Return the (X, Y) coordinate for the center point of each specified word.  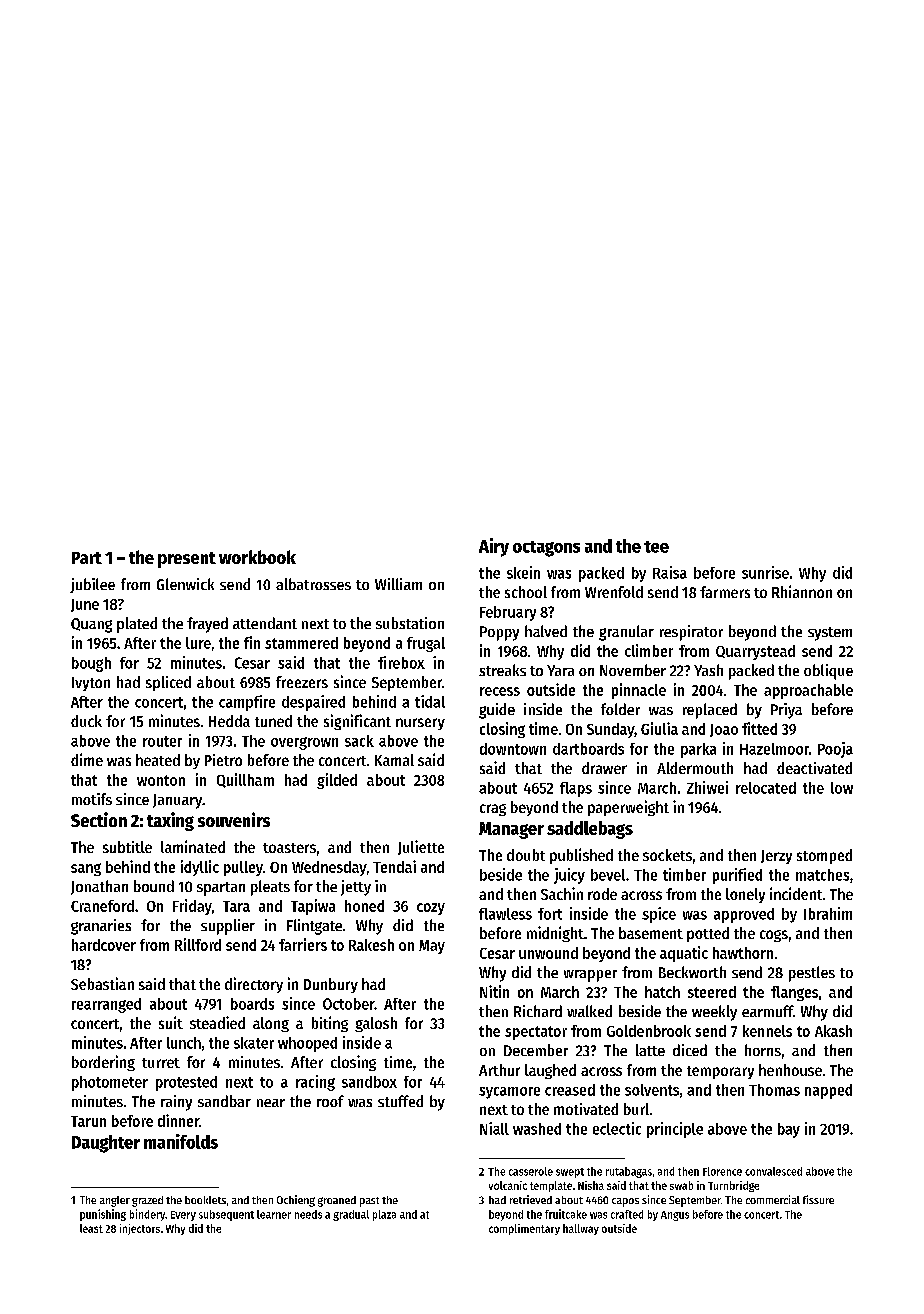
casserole (531, 1171)
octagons (546, 549)
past (369, 1202)
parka (698, 750)
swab (681, 1185)
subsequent (226, 1215)
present (187, 560)
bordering (103, 1063)
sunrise (765, 572)
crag (493, 810)
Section (99, 819)
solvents (652, 1090)
